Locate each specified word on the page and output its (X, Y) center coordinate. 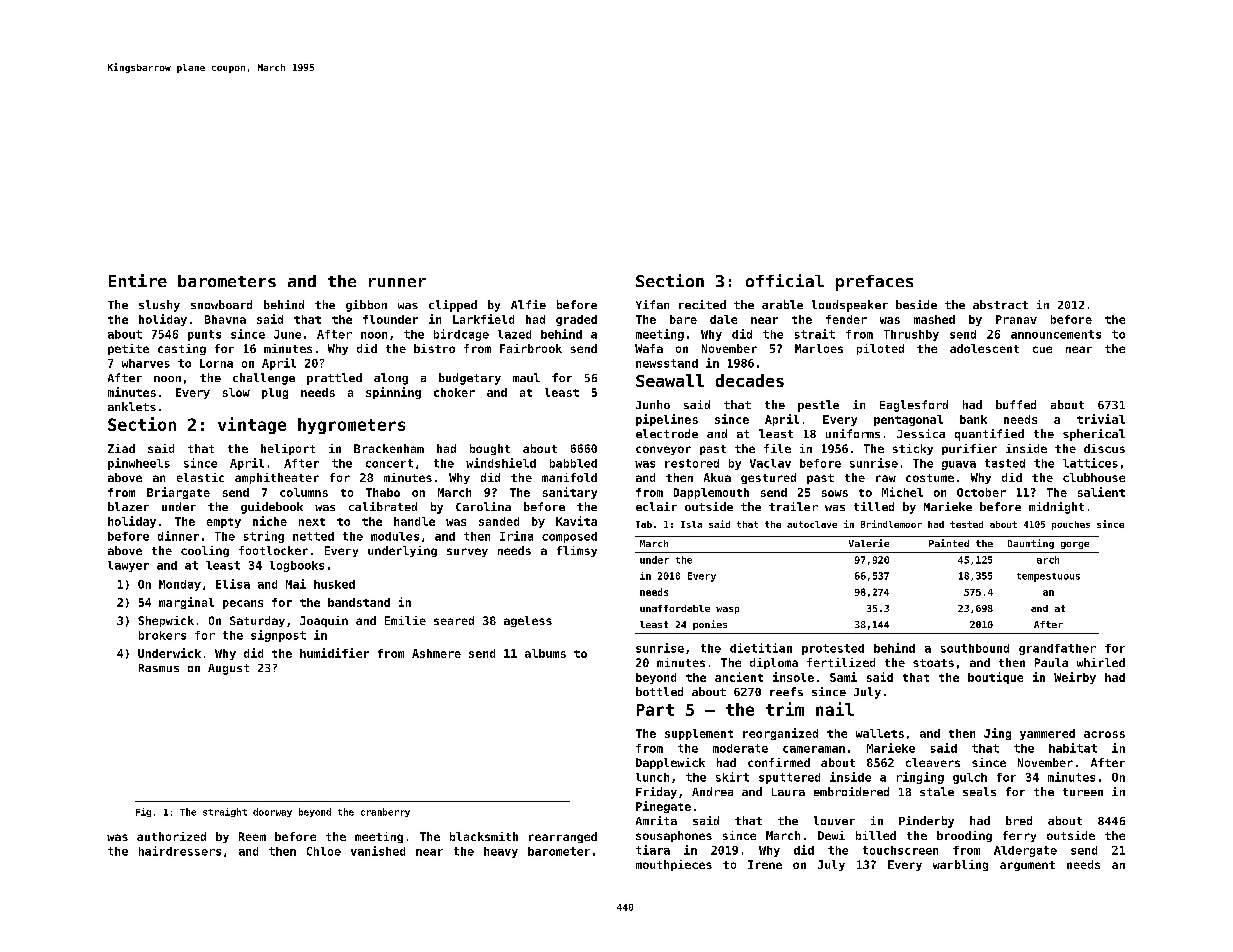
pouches (1071, 525)
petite (128, 349)
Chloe (324, 851)
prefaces (874, 283)
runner (397, 282)
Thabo (383, 492)
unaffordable (675, 608)
